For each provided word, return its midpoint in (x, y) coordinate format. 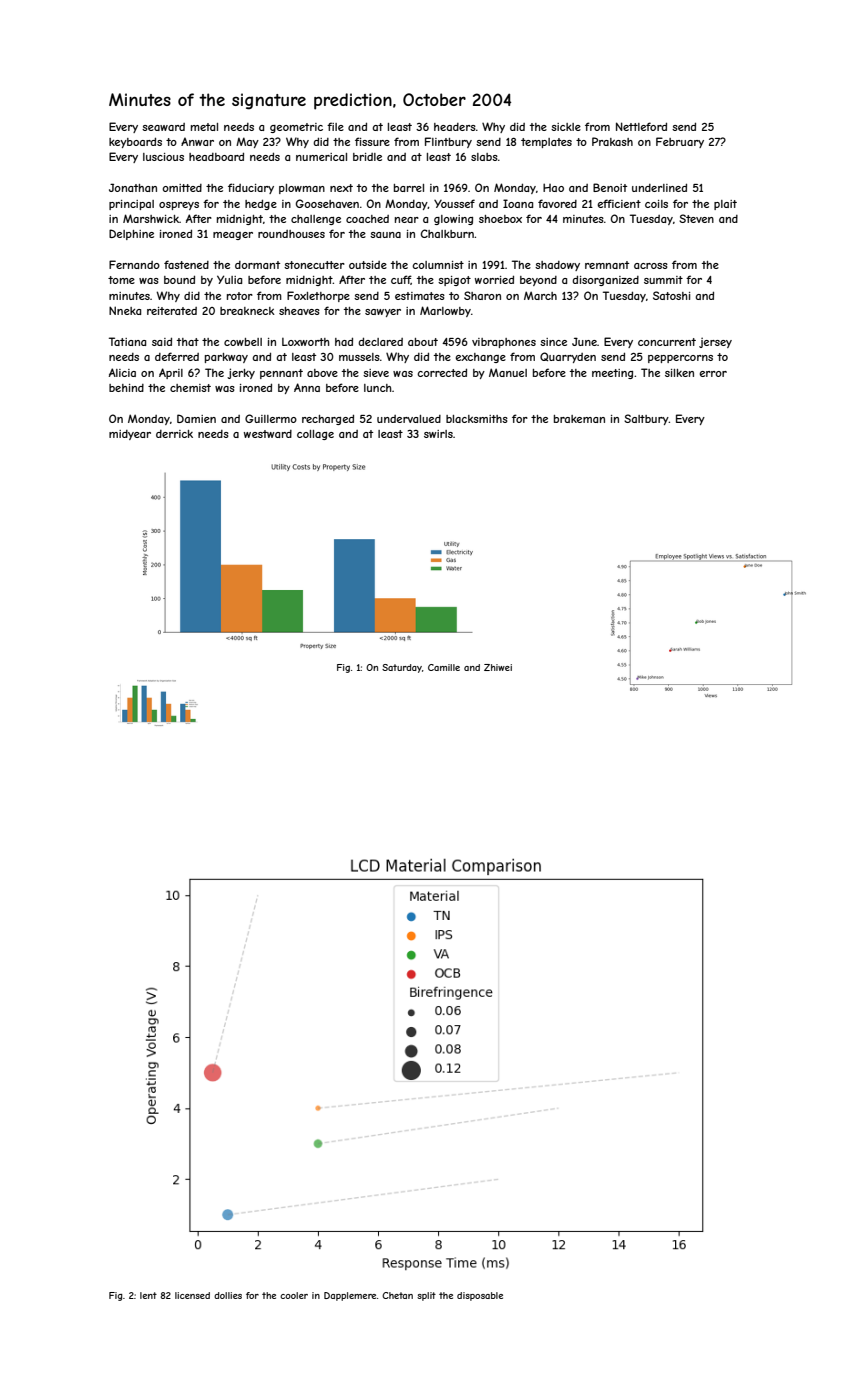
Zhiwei (498, 667)
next (341, 188)
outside (368, 265)
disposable (480, 1296)
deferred (177, 356)
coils (656, 204)
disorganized (605, 280)
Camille (444, 667)
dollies (228, 1295)
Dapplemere (350, 1296)
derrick (174, 434)
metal (204, 127)
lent (148, 1295)
